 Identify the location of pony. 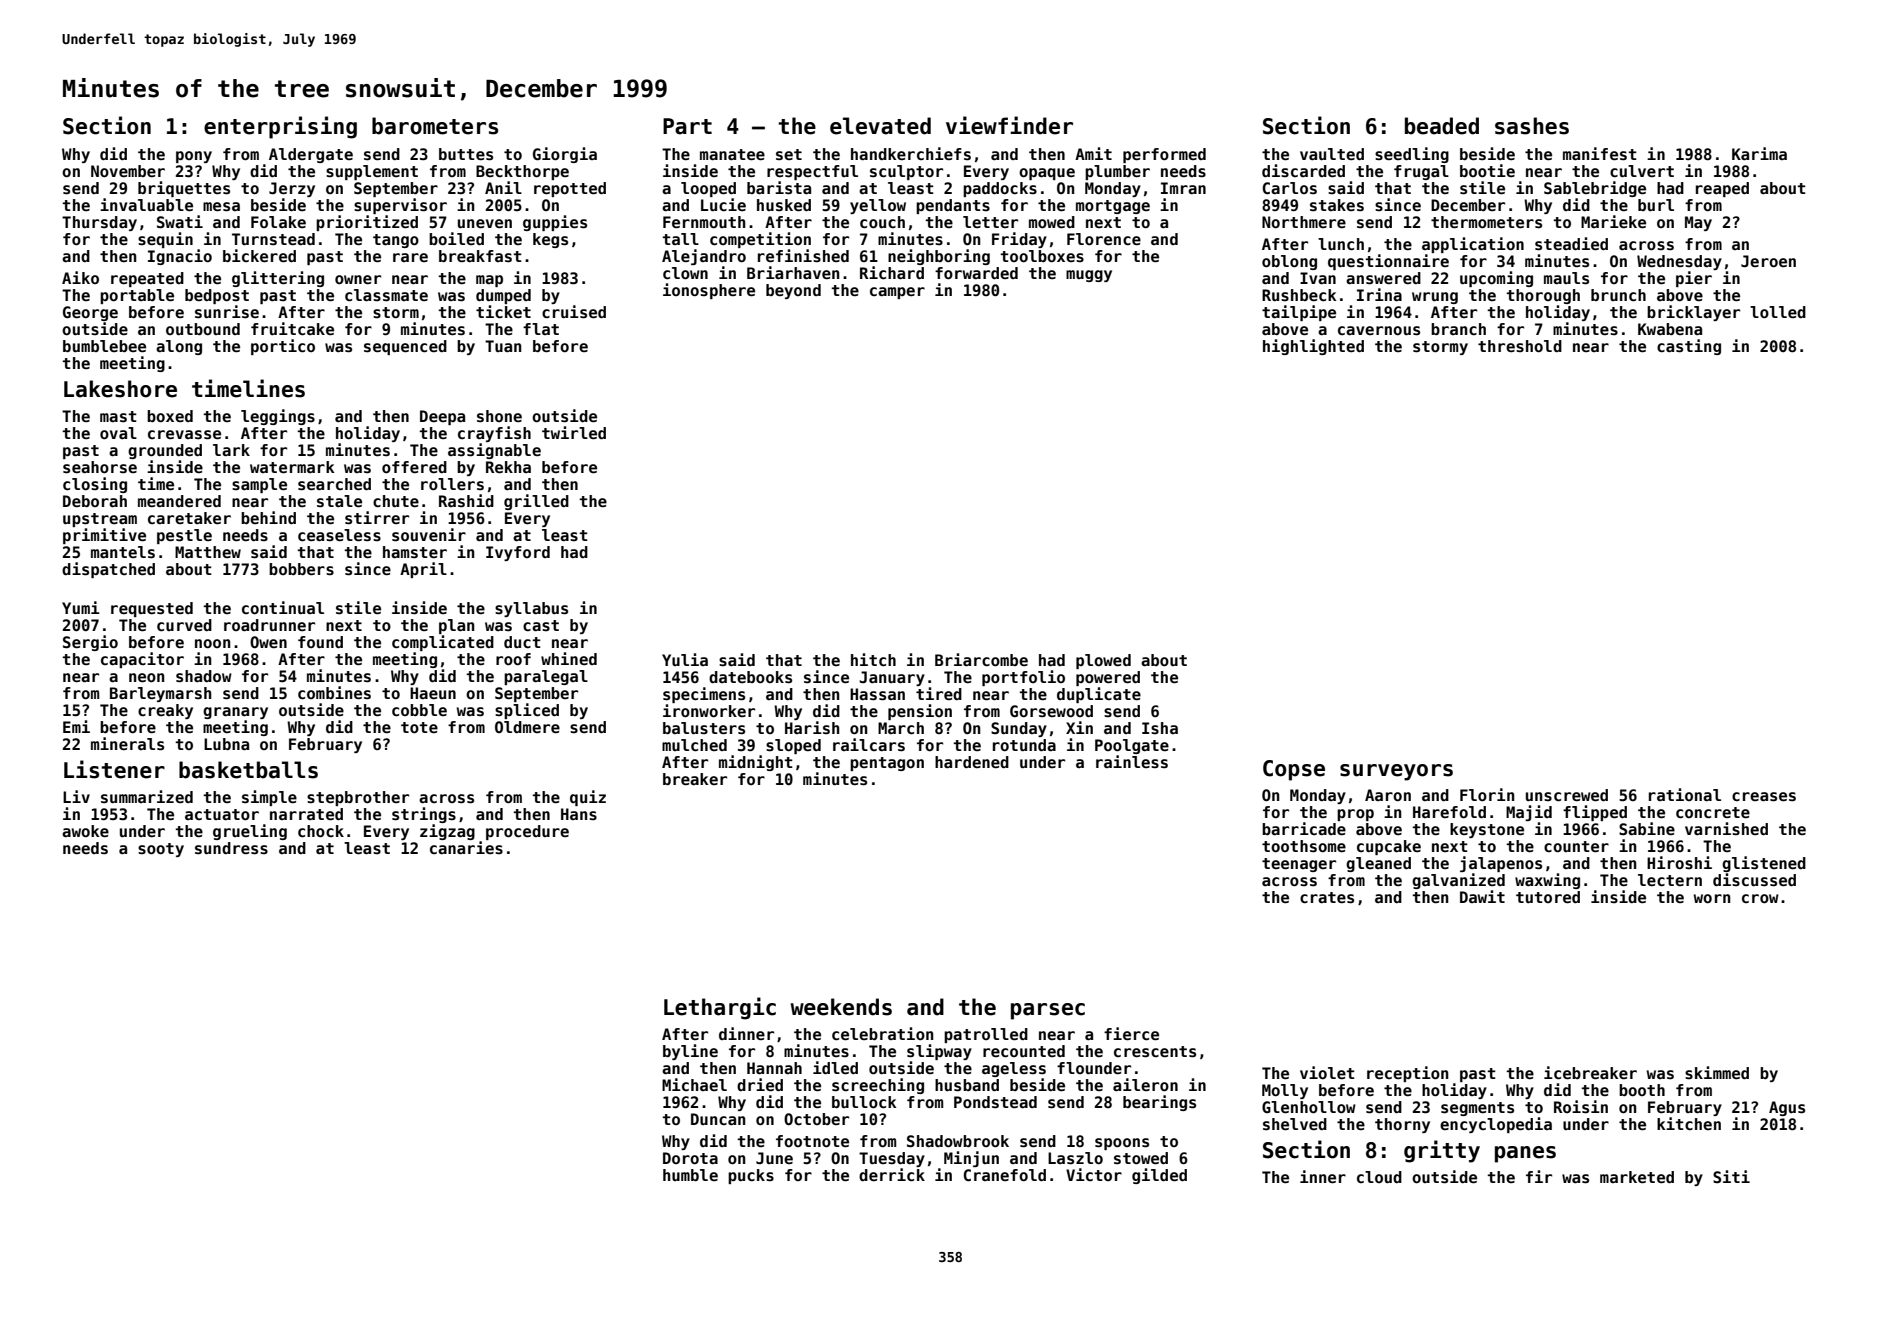
(194, 157).
